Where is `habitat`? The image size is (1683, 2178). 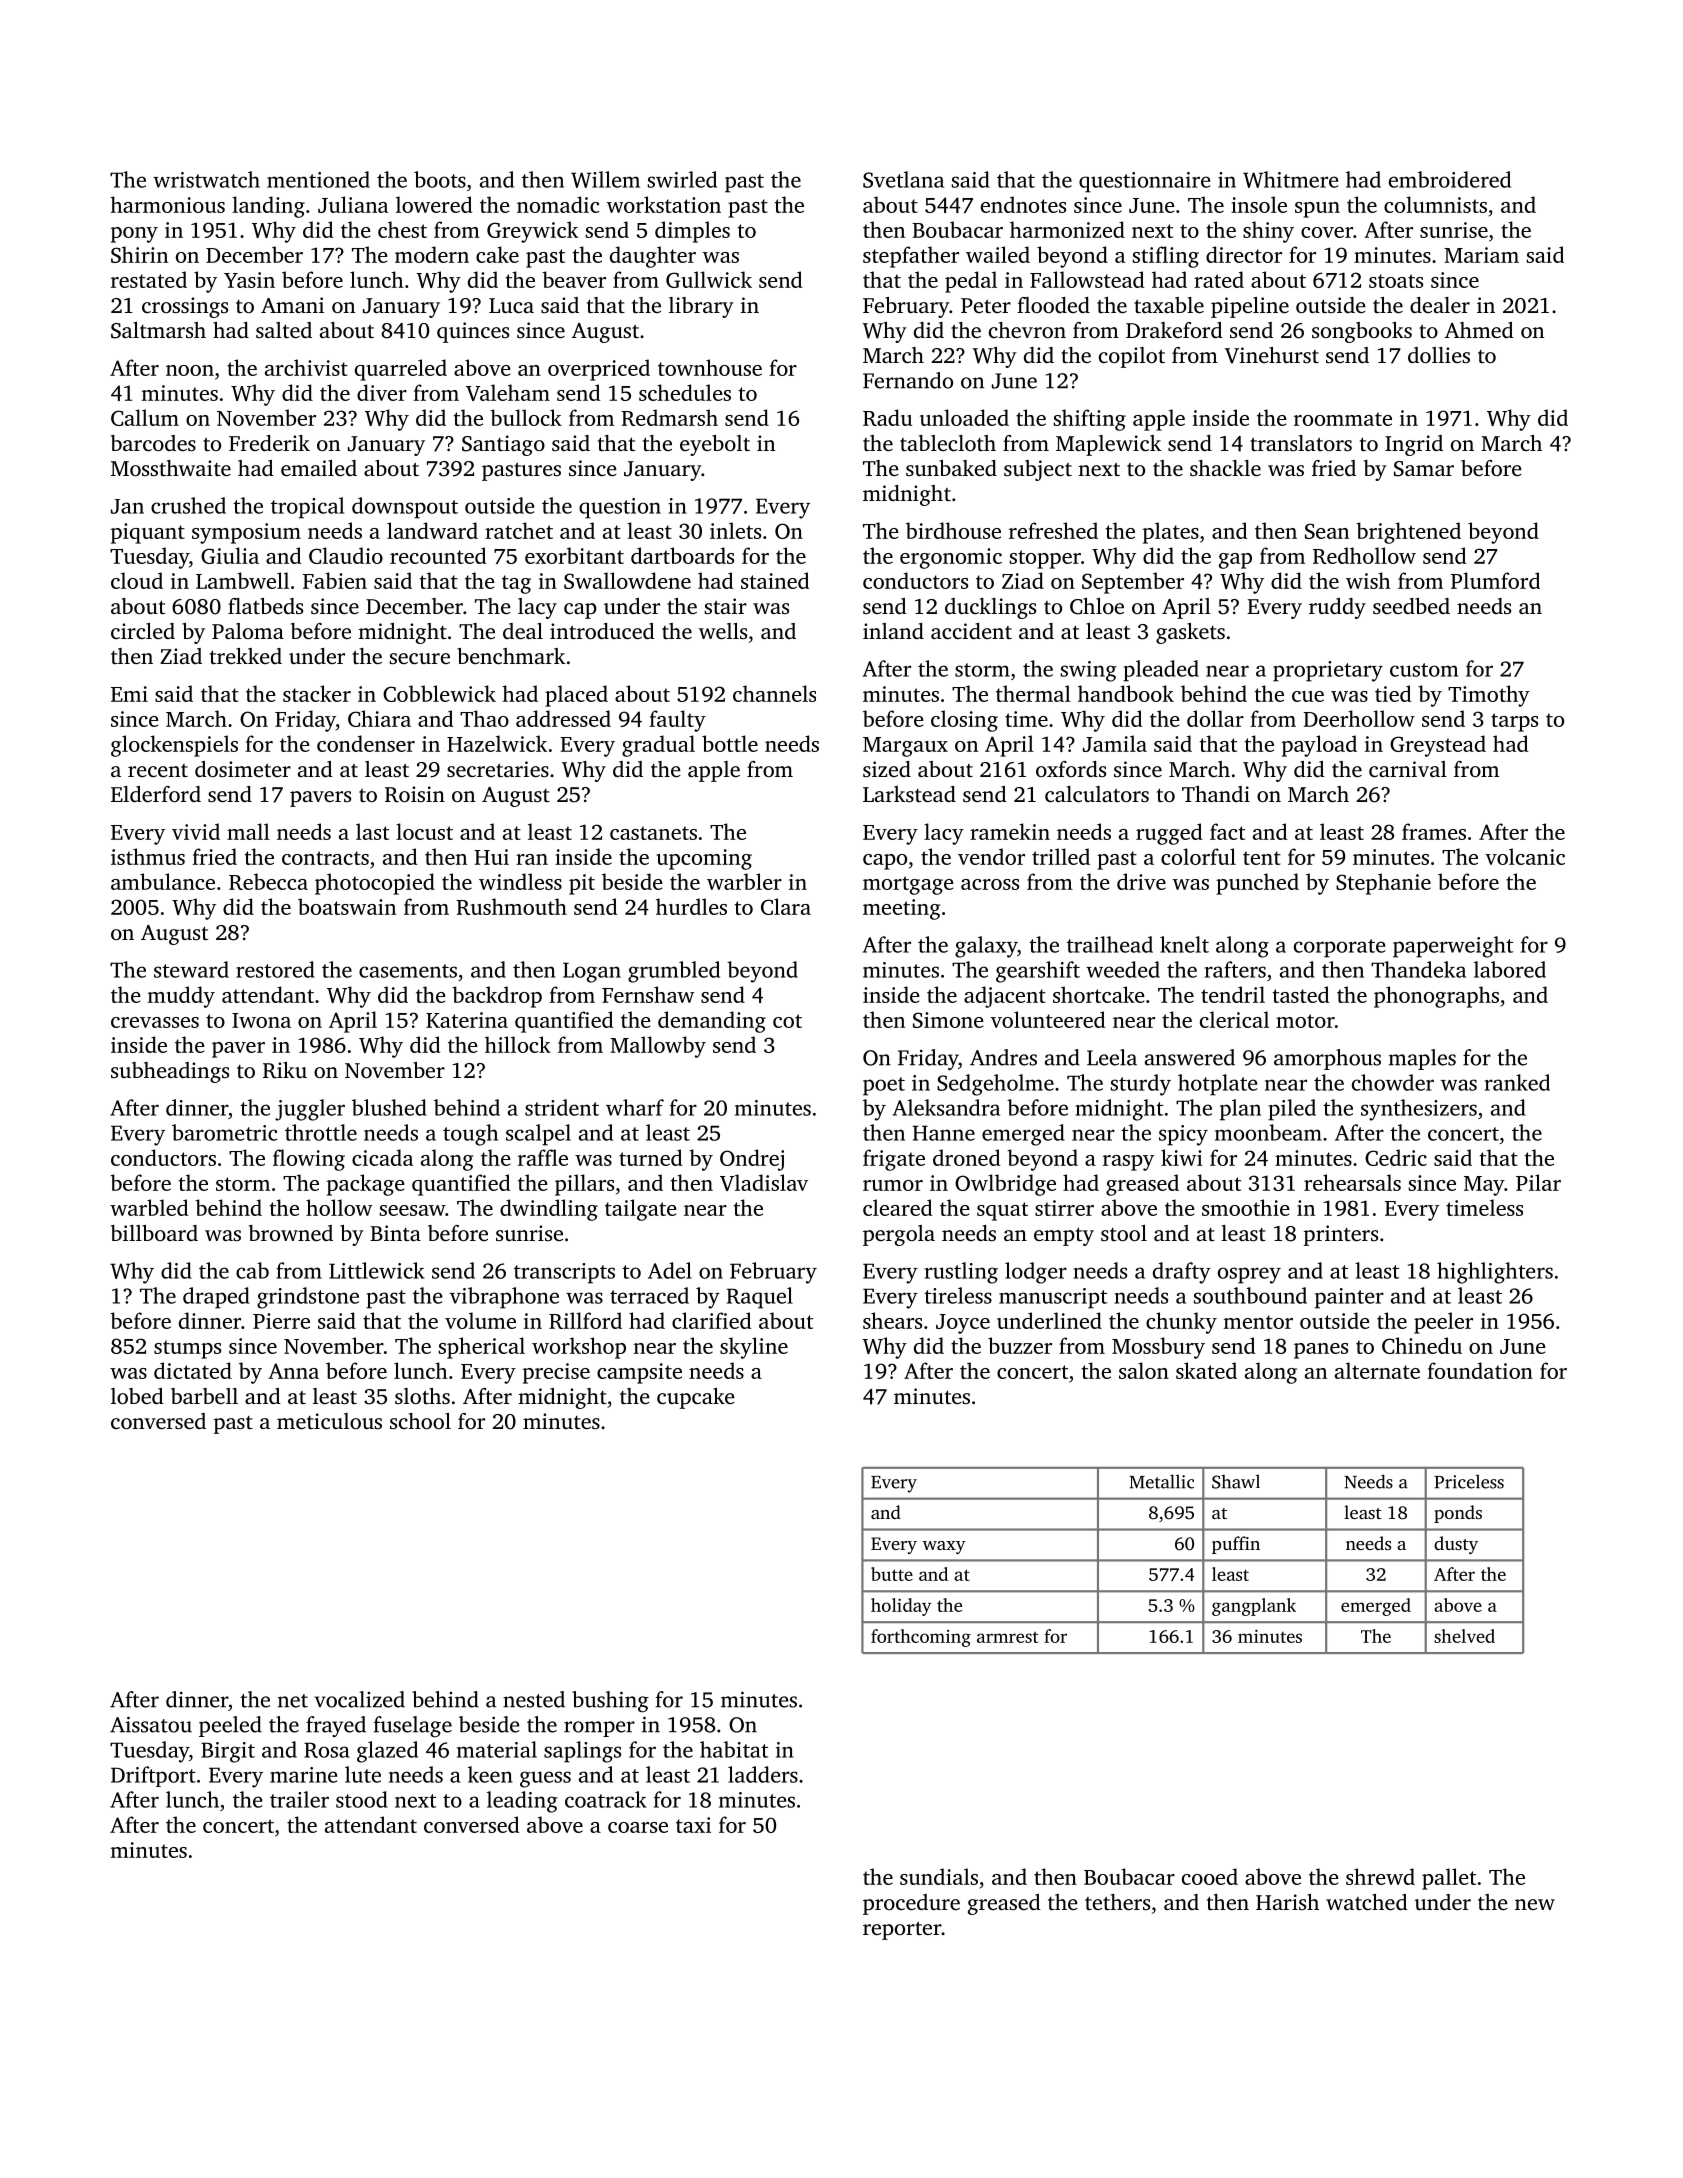
habitat is located at coordinates (734, 1749).
